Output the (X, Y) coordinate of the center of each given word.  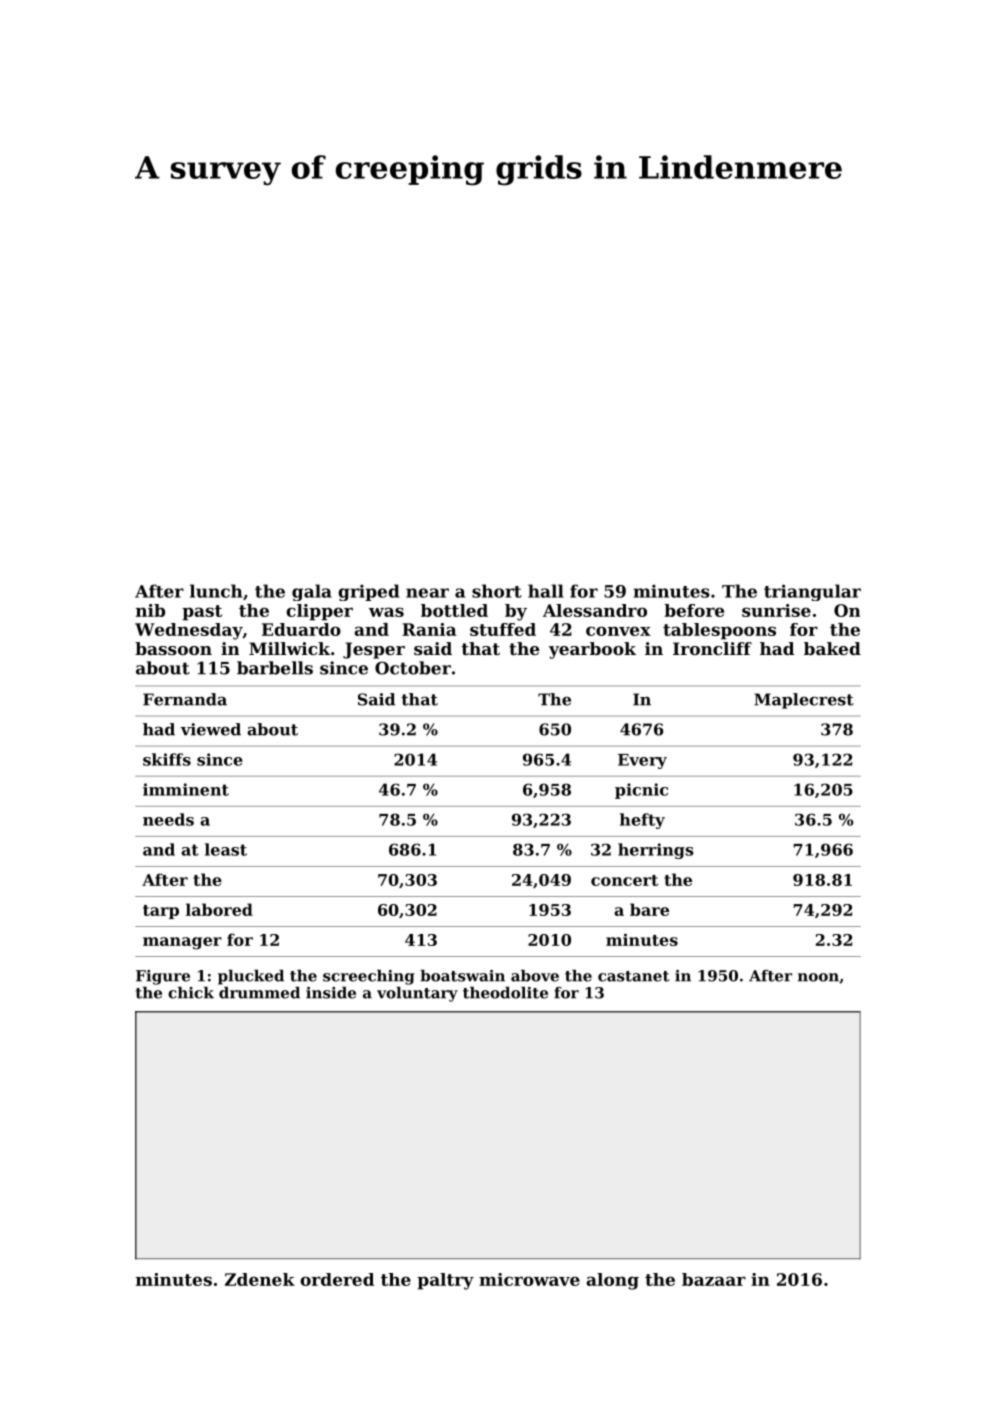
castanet (633, 976)
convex (618, 631)
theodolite (505, 993)
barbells (275, 668)
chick (191, 993)
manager (182, 943)
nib (150, 610)
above (535, 976)
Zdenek (260, 1279)
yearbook (592, 650)
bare (649, 909)
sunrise (776, 610)
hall (546, 591)
